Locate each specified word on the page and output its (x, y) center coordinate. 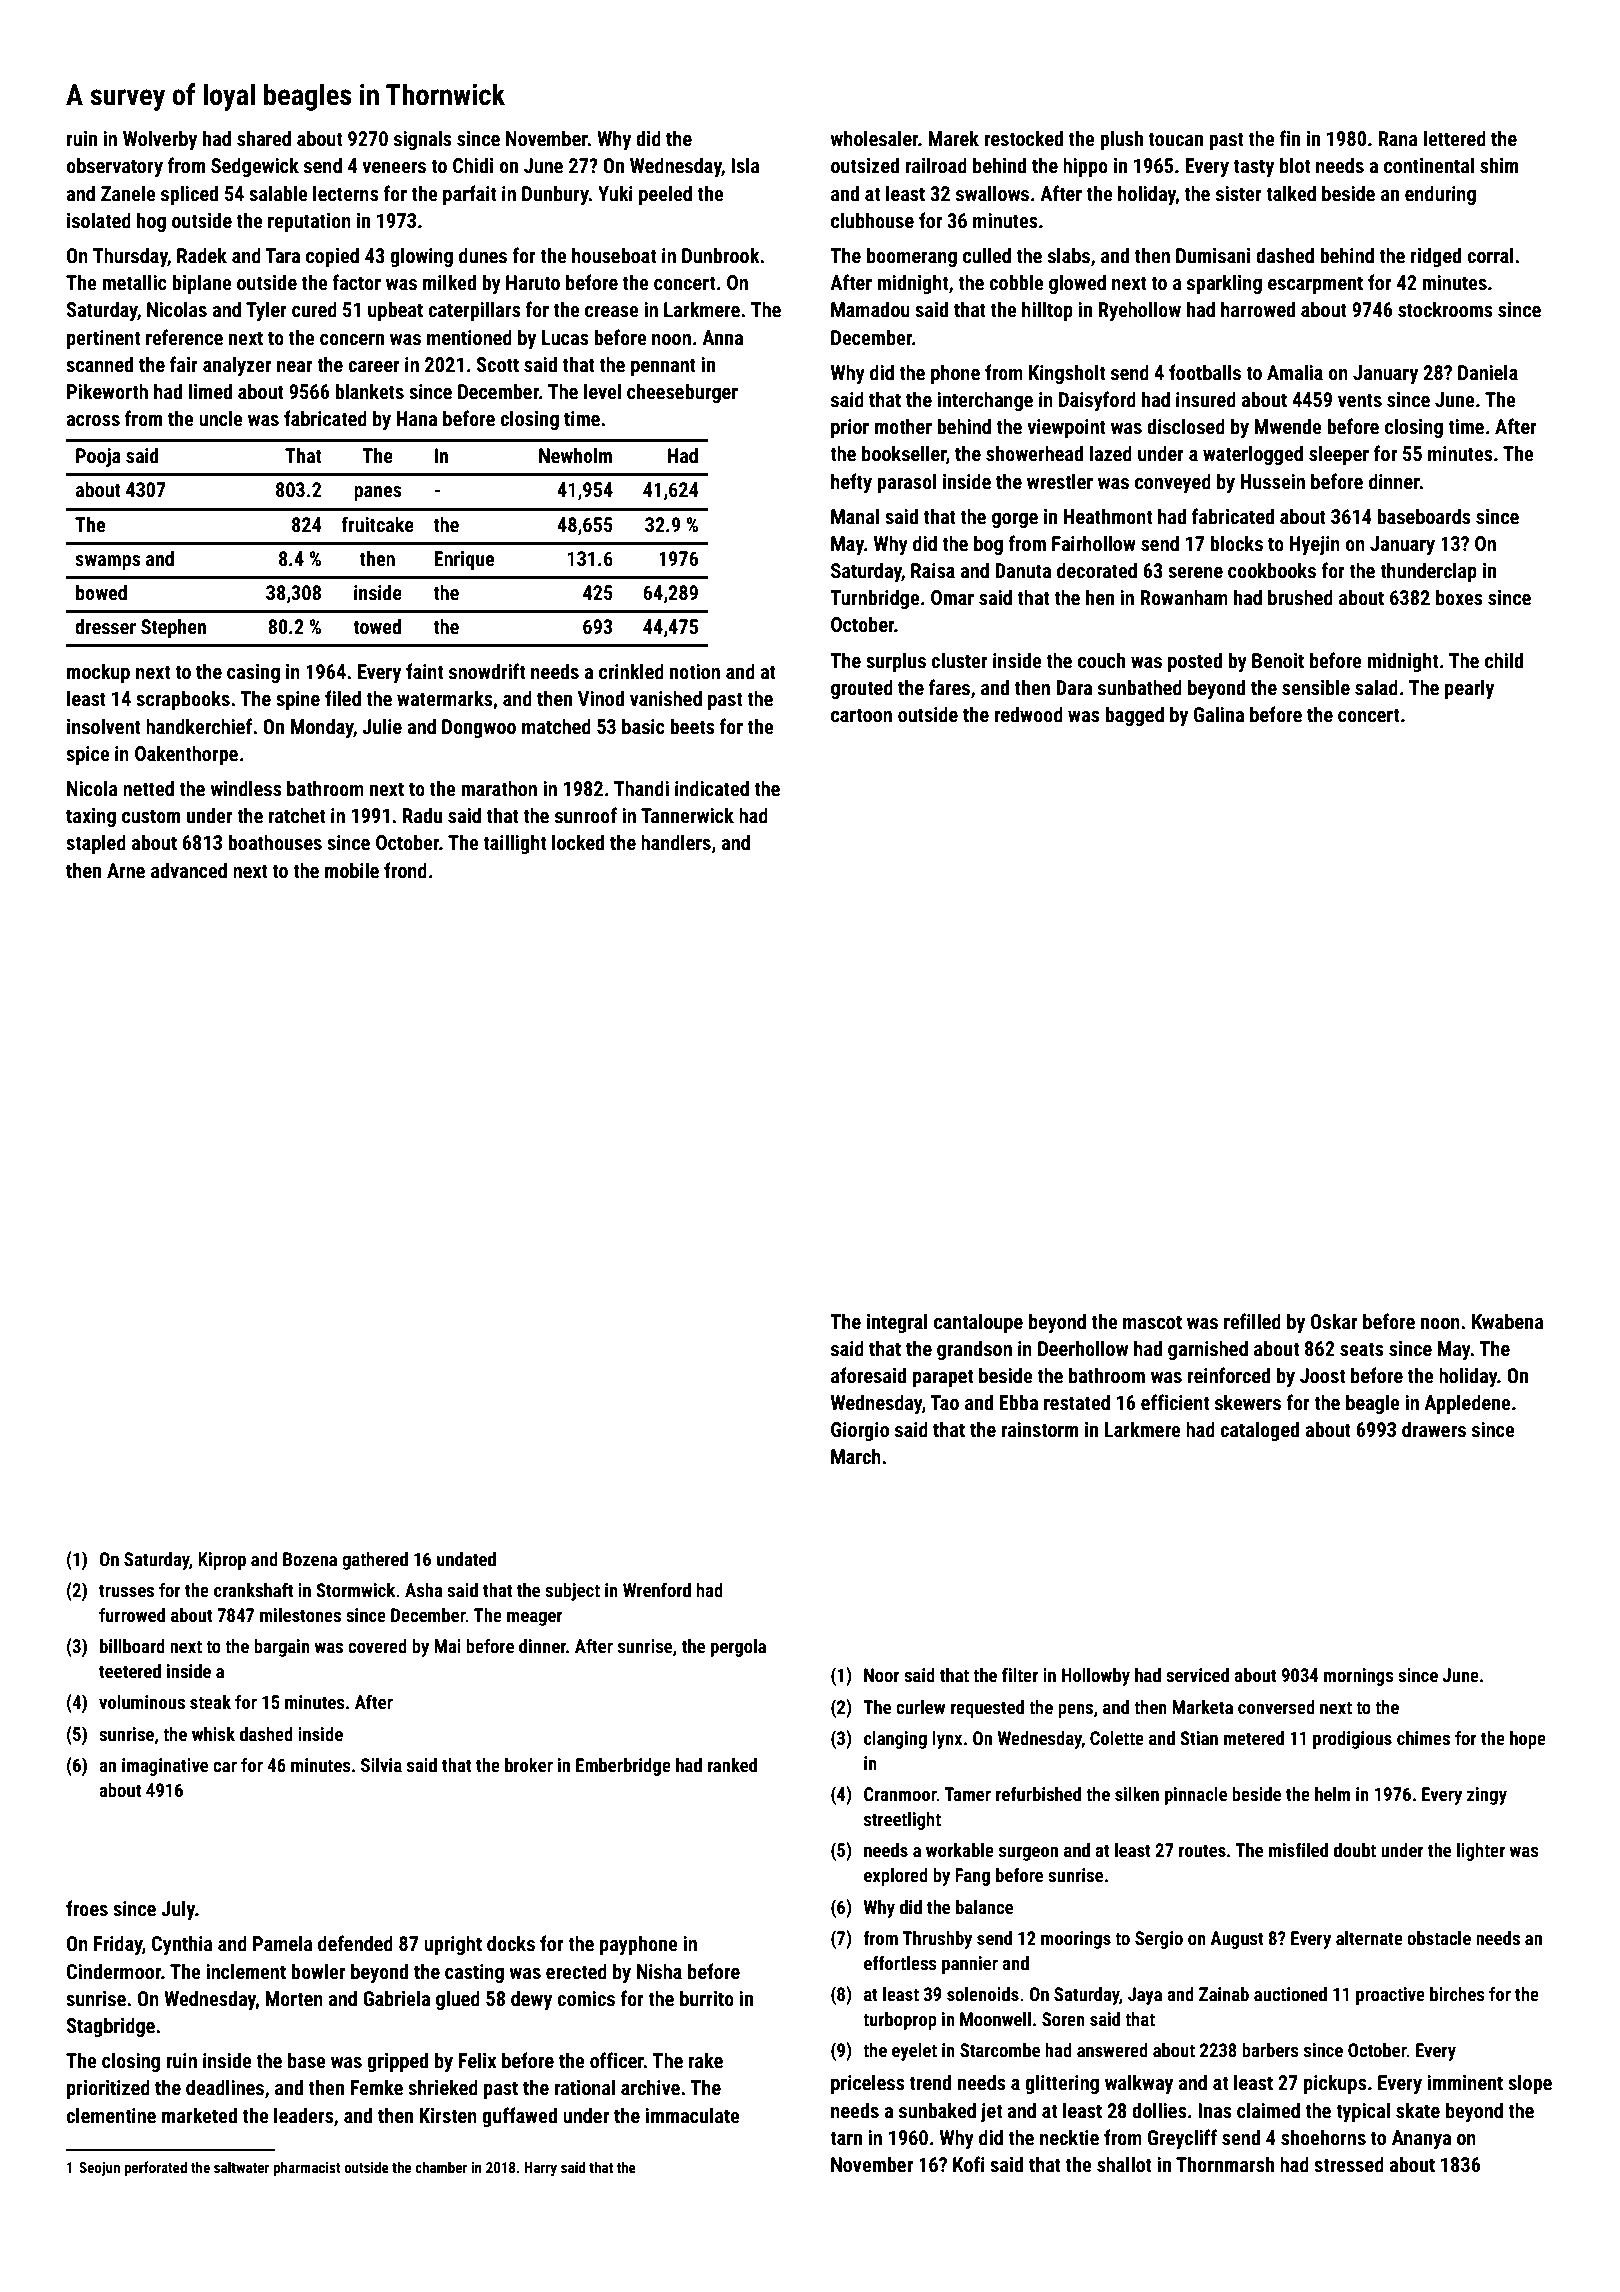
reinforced (1229, 1375)
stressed (1349, 2164)
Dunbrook (721, 255)
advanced (189, 870)
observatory (114, 167)
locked (578, 842)
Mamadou (870, 309)
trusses (126, 1590)
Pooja (98, 457)
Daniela (1488, 372)
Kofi (969, 2164)
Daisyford (1097, 401)
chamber (441, 2167)
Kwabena (1508, 1321)
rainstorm (1039, 1429)
